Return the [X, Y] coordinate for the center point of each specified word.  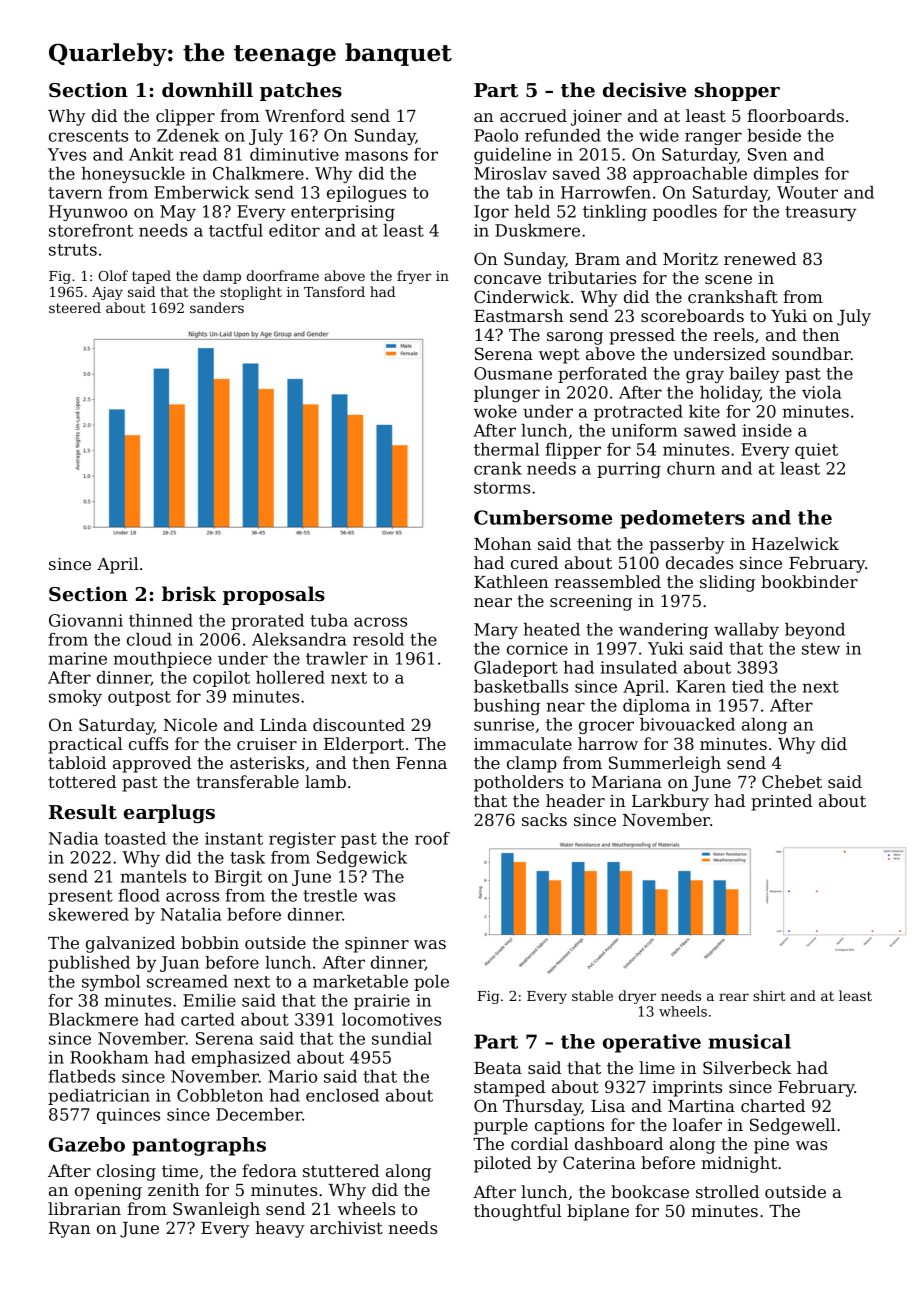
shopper [737, 91]
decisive [644, 90]
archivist [346, 1227]
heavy [280, 1229]
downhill [207, 89]
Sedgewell [793, 1126]
